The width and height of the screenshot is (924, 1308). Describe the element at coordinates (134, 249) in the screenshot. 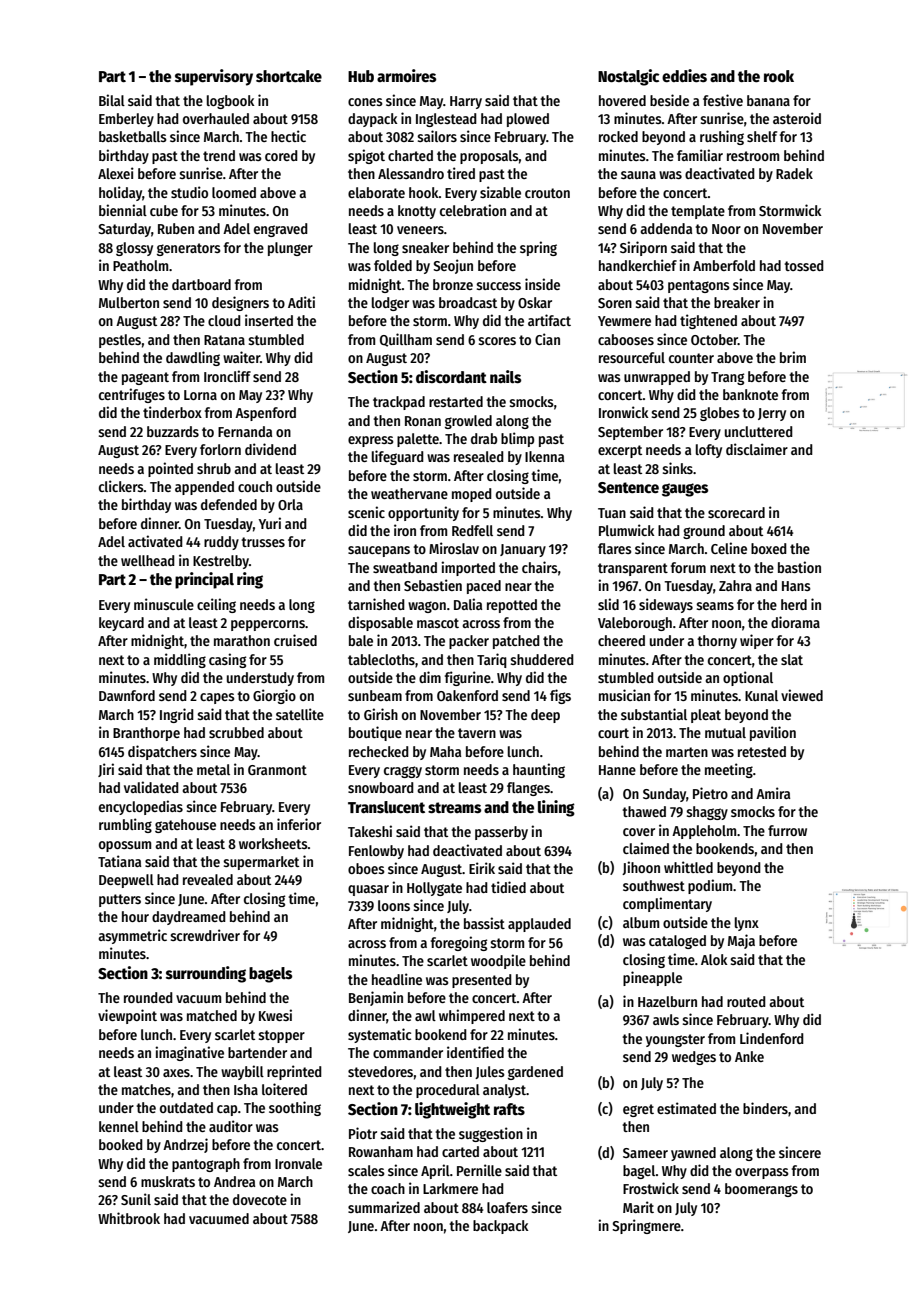

I see `glossy` at that location.
